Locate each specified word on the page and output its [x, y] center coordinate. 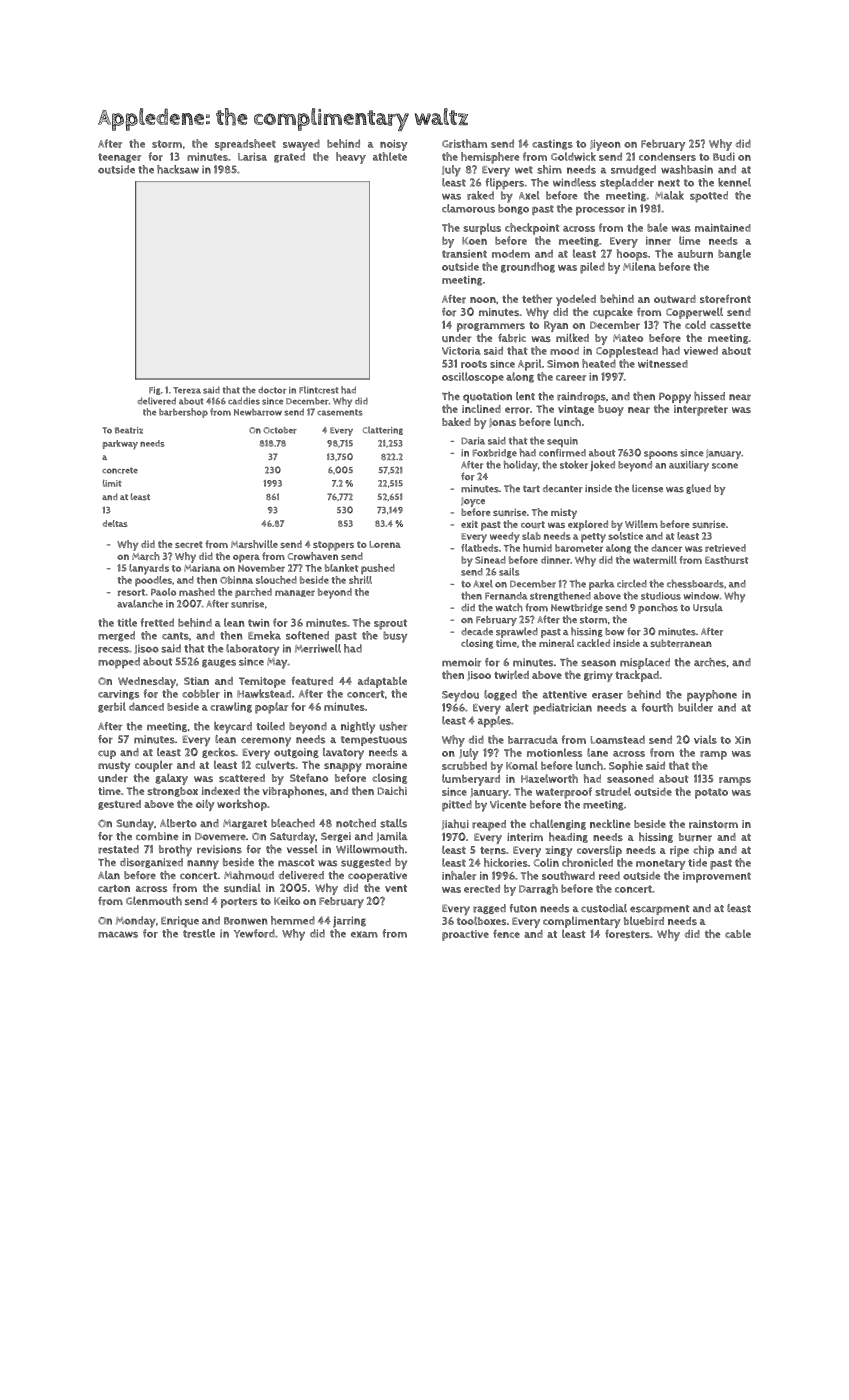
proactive [465, 935]
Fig [155, 390]
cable [738, 933]
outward [675, 299]
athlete [390, 156]
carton [114, 889]
